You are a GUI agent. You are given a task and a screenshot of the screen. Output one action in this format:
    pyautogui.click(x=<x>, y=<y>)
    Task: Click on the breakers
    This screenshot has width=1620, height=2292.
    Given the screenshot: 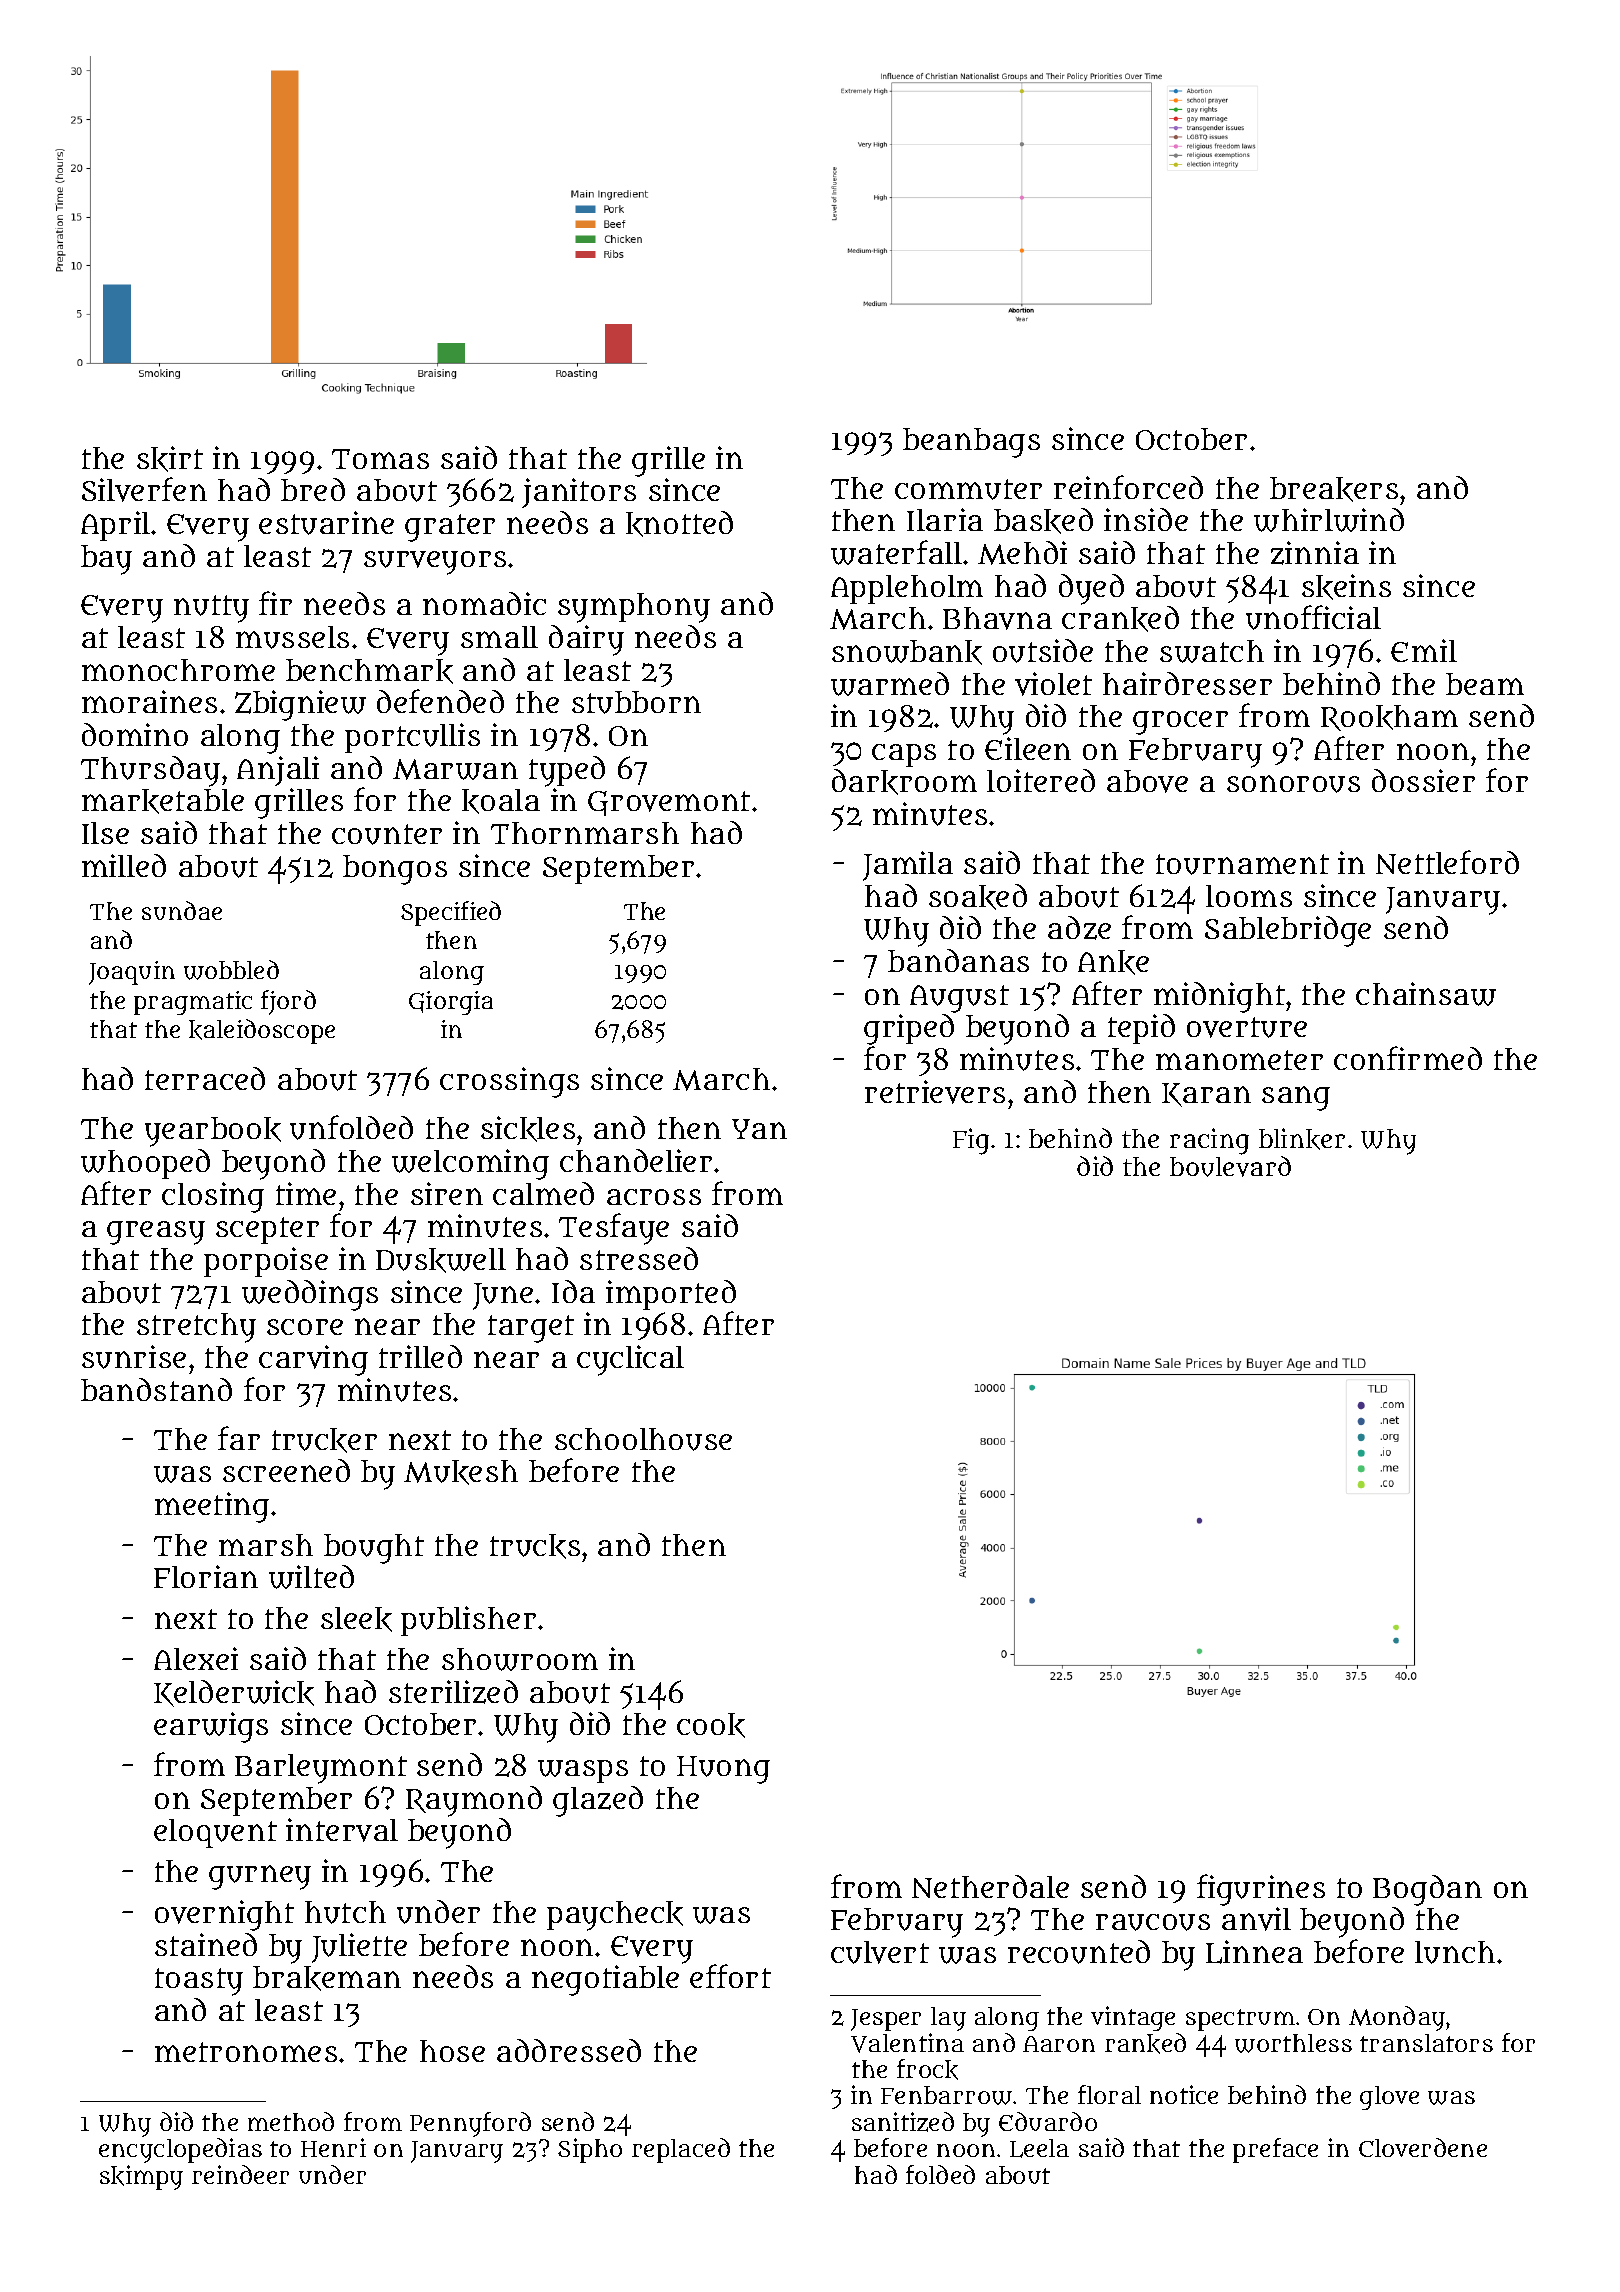 What is the action you would take?
    pyautogui.click(x=1334, y=489)
